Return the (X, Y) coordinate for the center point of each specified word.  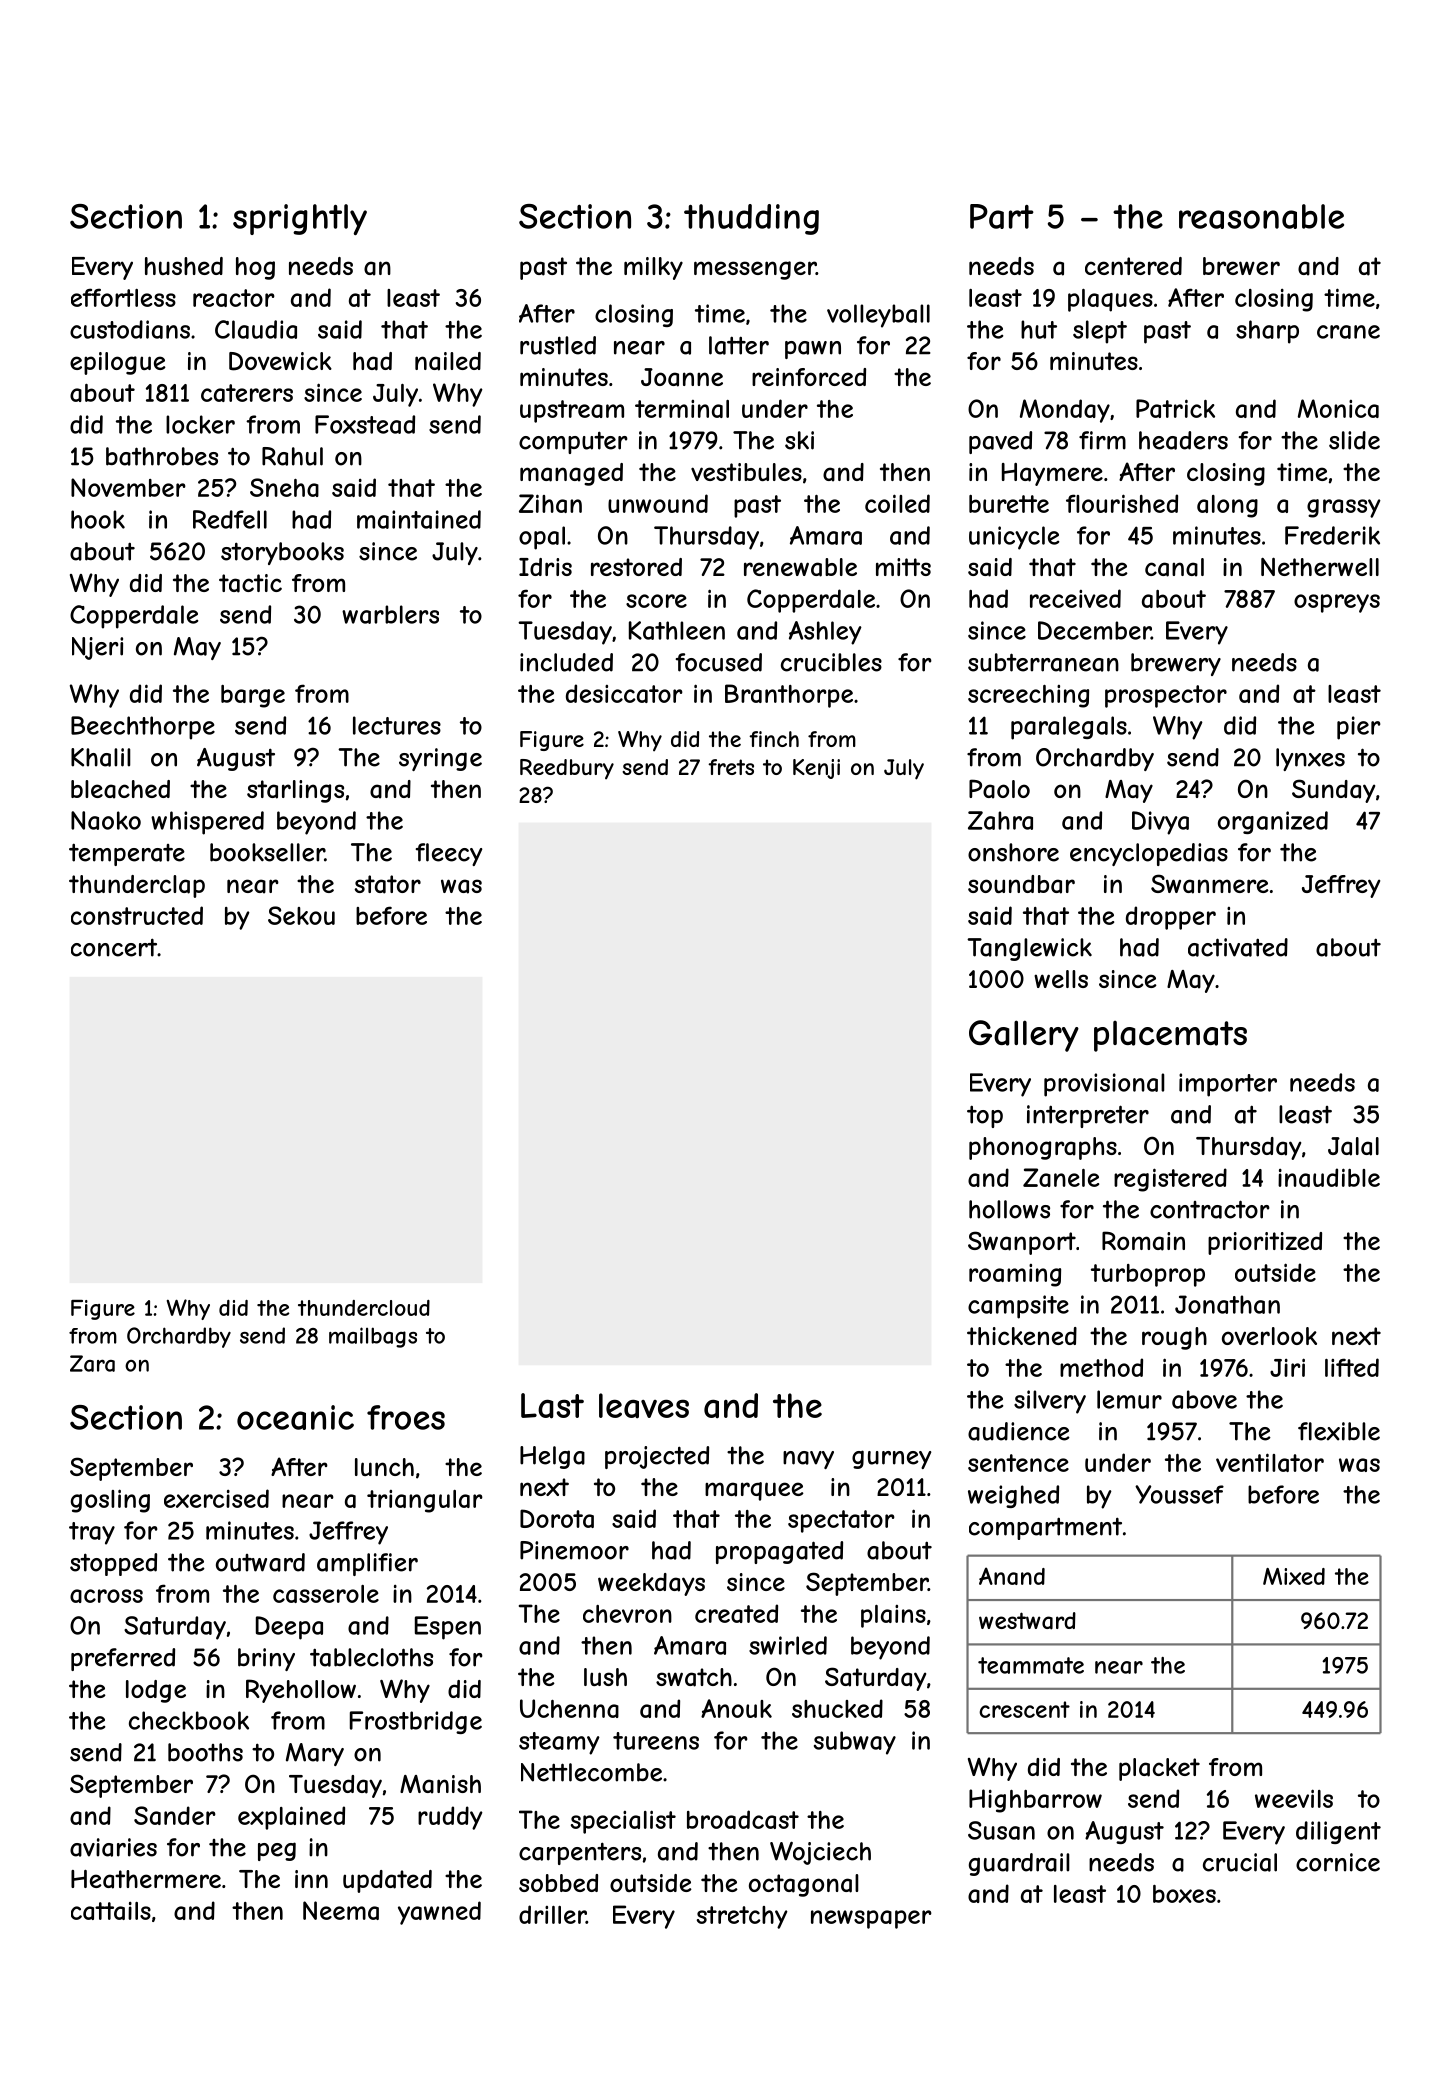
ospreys (1337, 603)
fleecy (449, 854)
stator (387, 884)
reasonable (1261, 216)
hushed (184, 266)
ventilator (1270, 1462)
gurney (891, 1459)
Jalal (1353, 1146)
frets (731, 767)
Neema (341, 1910)
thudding (751, 219)
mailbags (373, 1337)
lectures (397, 725)
